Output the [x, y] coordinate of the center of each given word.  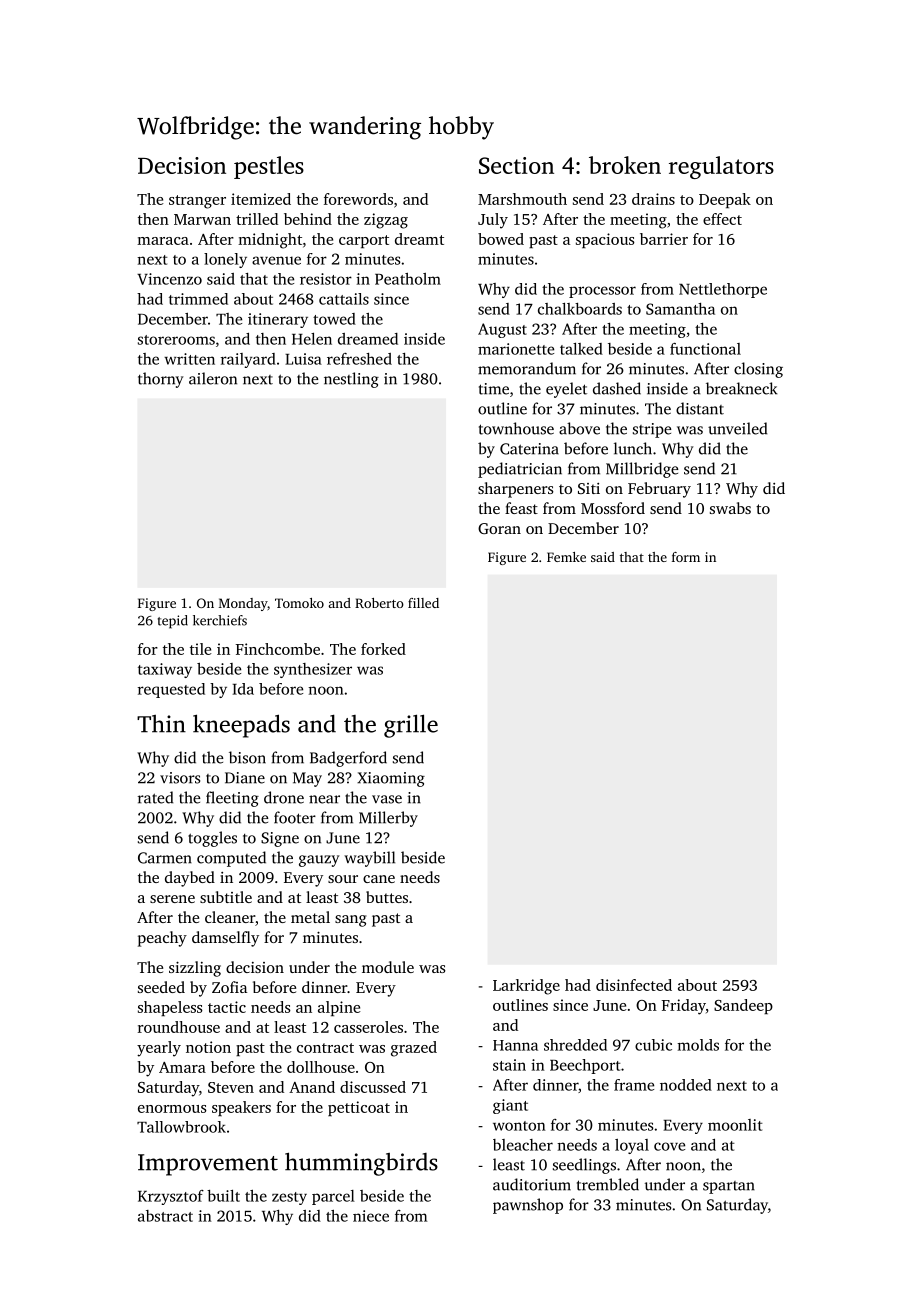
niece [371, 1216]
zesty [289, 1198]
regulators [721, 167]
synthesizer [313, 670]
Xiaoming [391, 779]
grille [411, 726]
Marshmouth [522, 199]
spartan [729, 1187]
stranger [197, 202]
